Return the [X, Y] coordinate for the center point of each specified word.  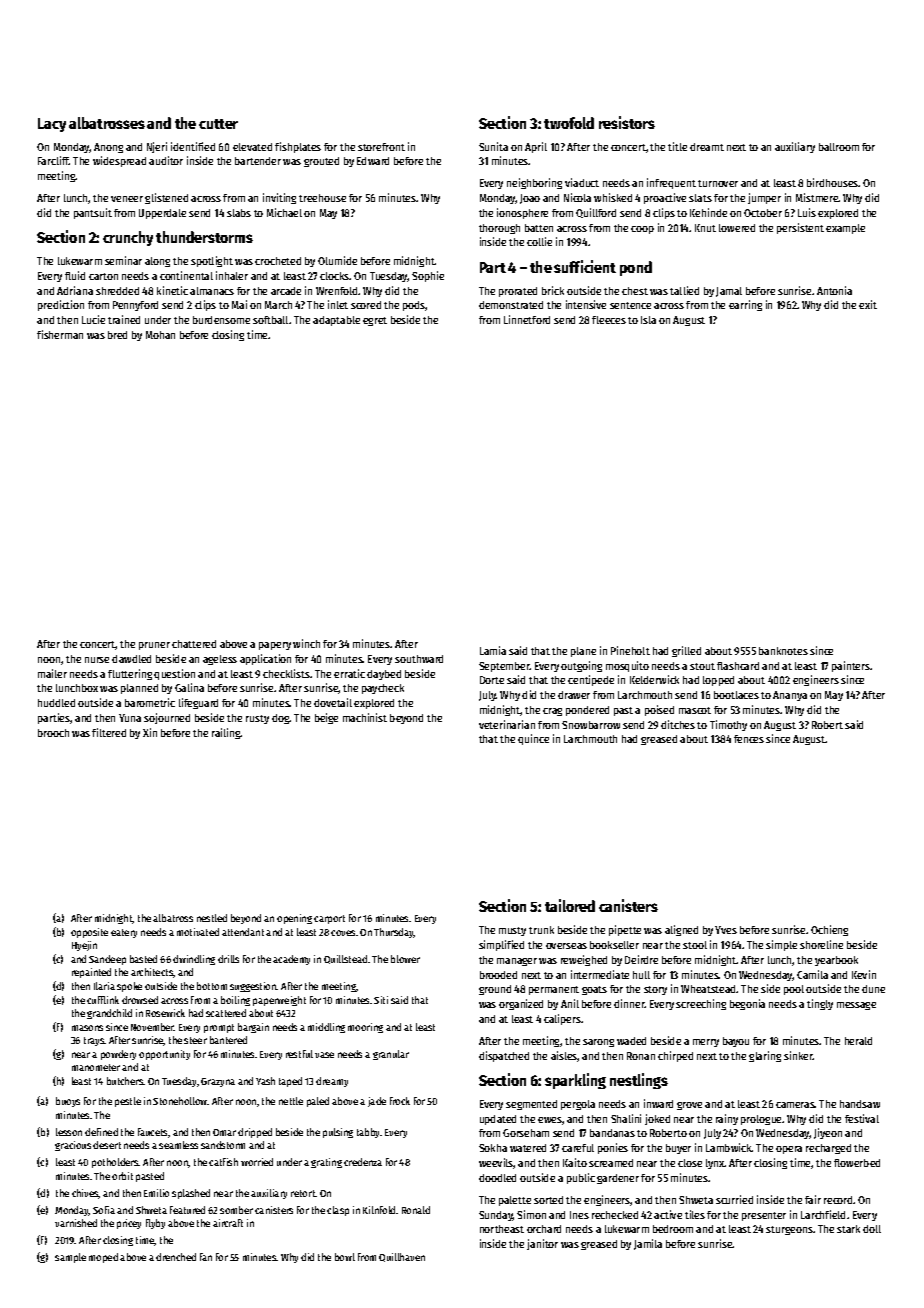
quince [533, 739]
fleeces [609, 320]
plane [583, 652]
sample [70, 1258]
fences [749, 739]
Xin [150, 732]
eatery [124, 933]
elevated [252, 147]
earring [745, 305]
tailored [570, 905]
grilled [686, 651]
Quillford [596, 213]
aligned [681, 930]
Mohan [160, 335]
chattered [194, 644]
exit [868, 304]
